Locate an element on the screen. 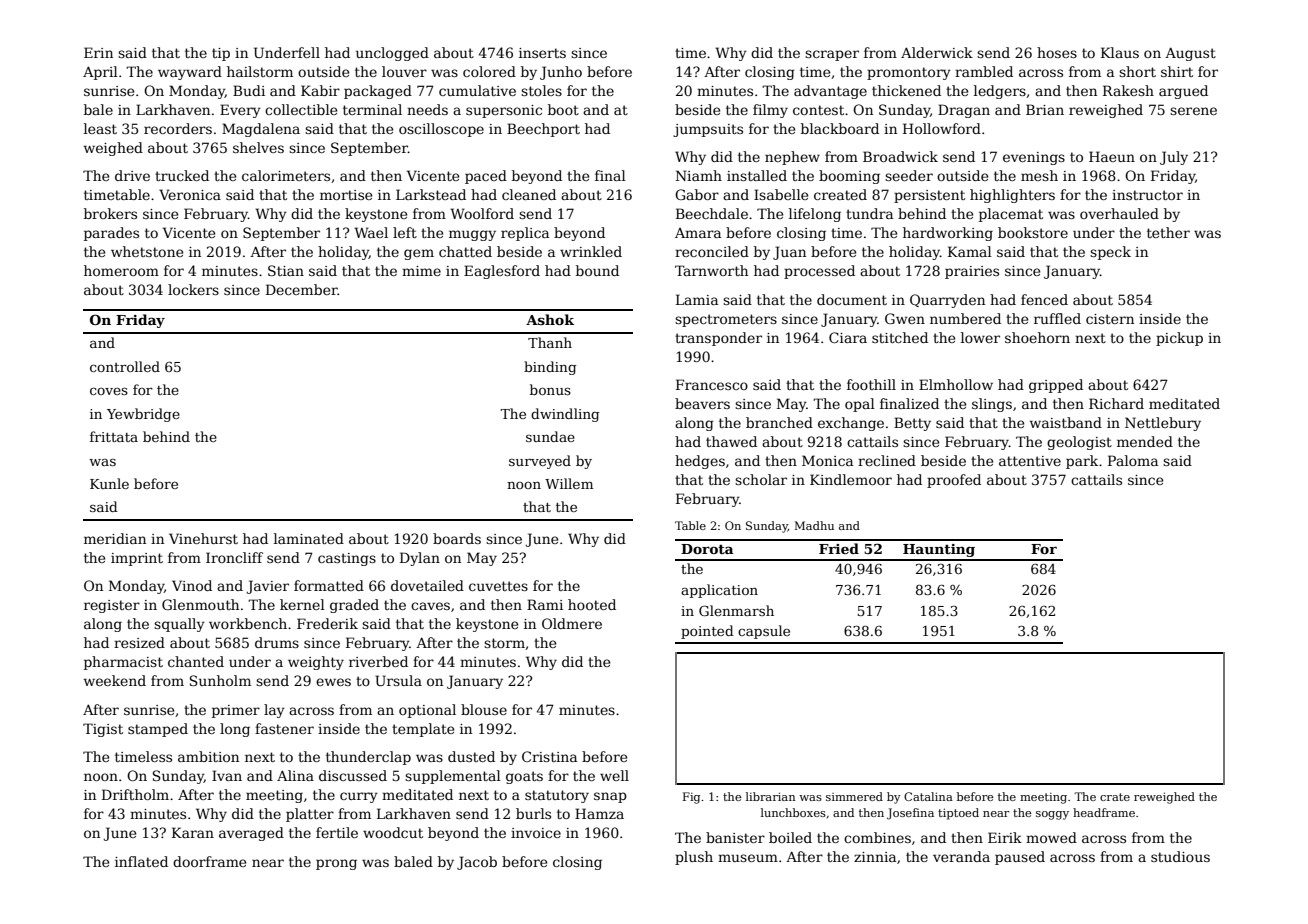  Klaus is located at coordinates (1120, 52).
